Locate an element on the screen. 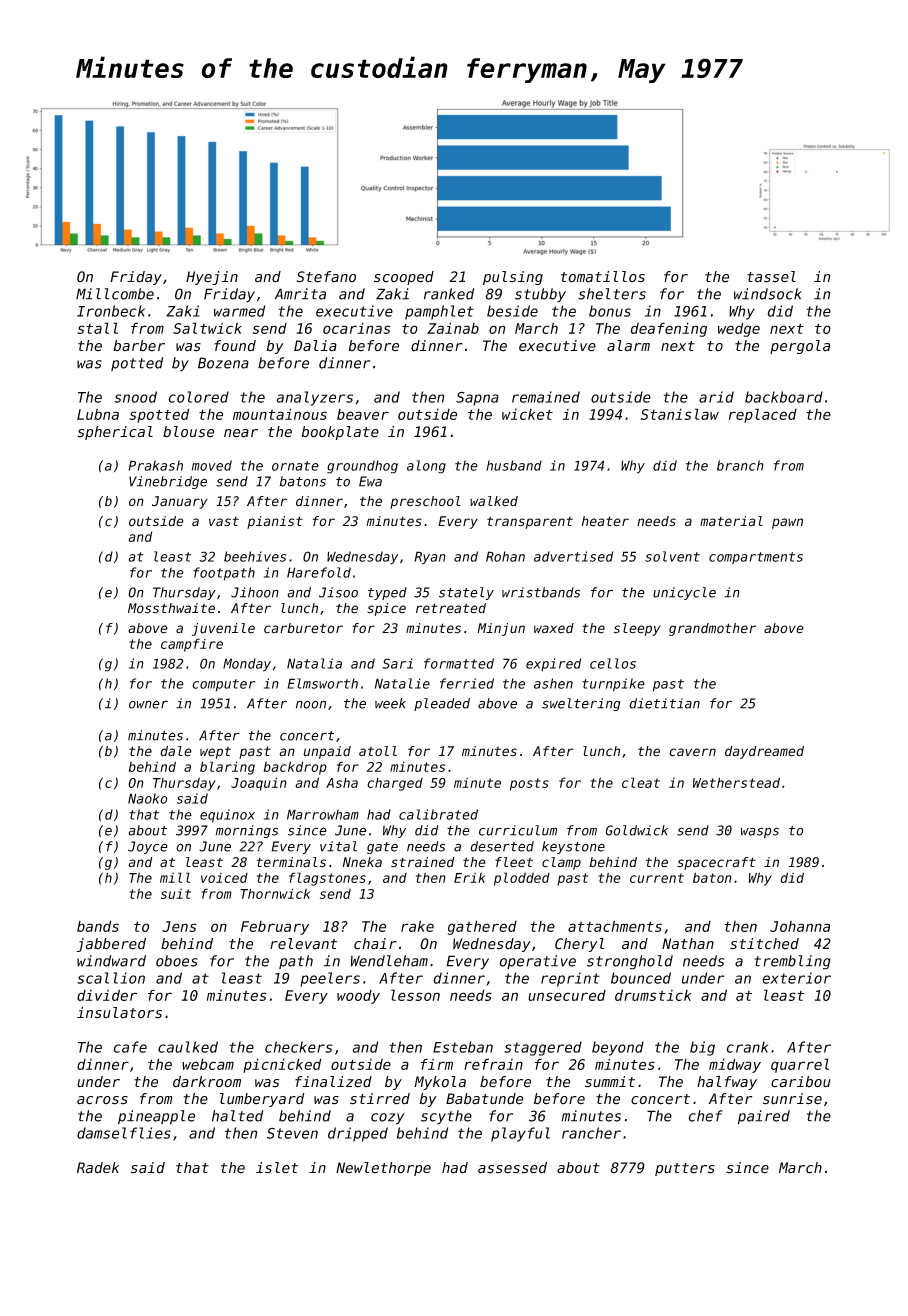 The image size is (908, 1316). branch is located at coordinates (740, 465).
